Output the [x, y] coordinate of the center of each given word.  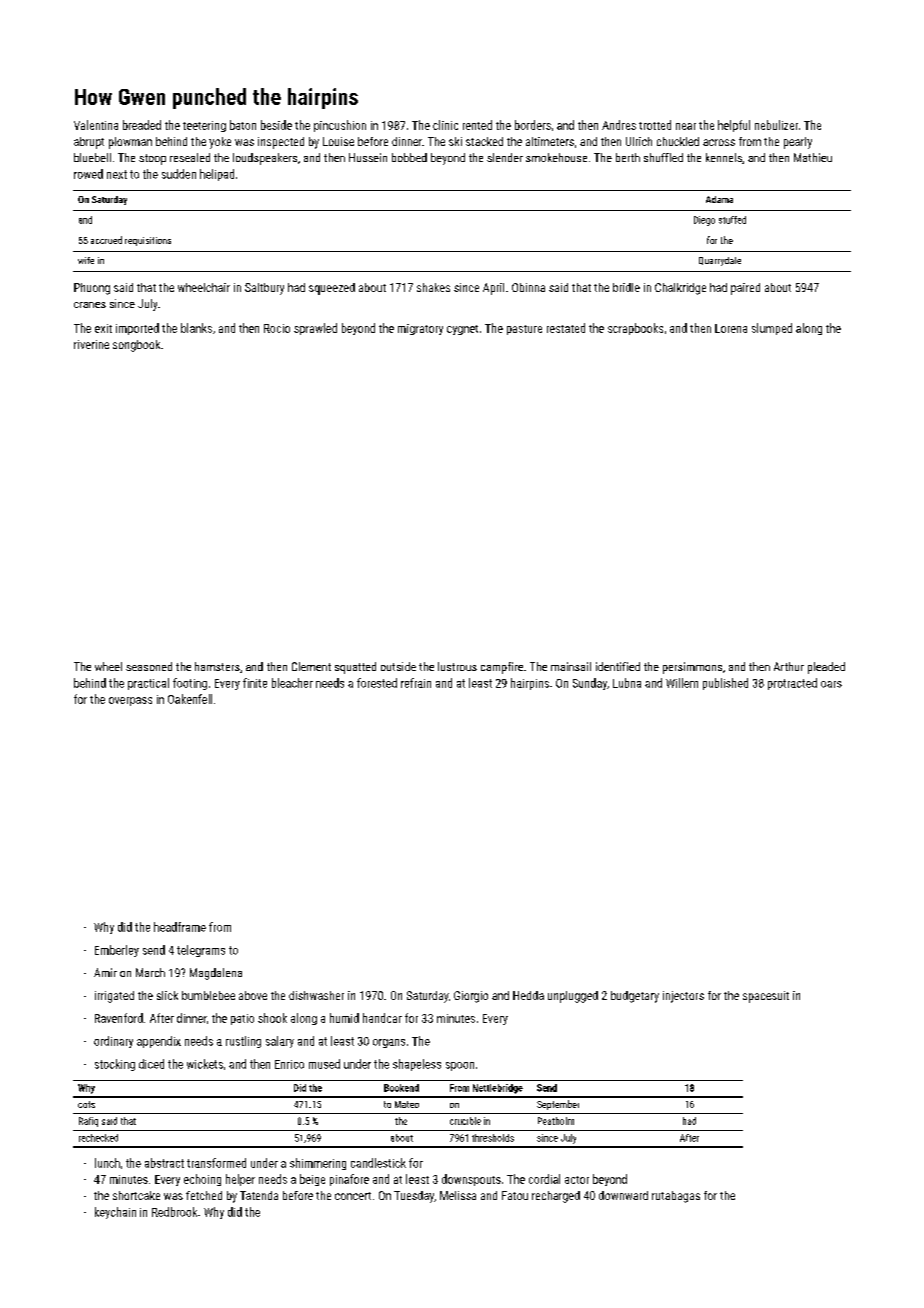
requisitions [148, 241]
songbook [136, 346]
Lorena [731, 328]
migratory [420, 329]
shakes [433, 287]
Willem [682, 683]
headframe [180, 927]
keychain [115, 1213]
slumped [772, 329]
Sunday [590, 684]
